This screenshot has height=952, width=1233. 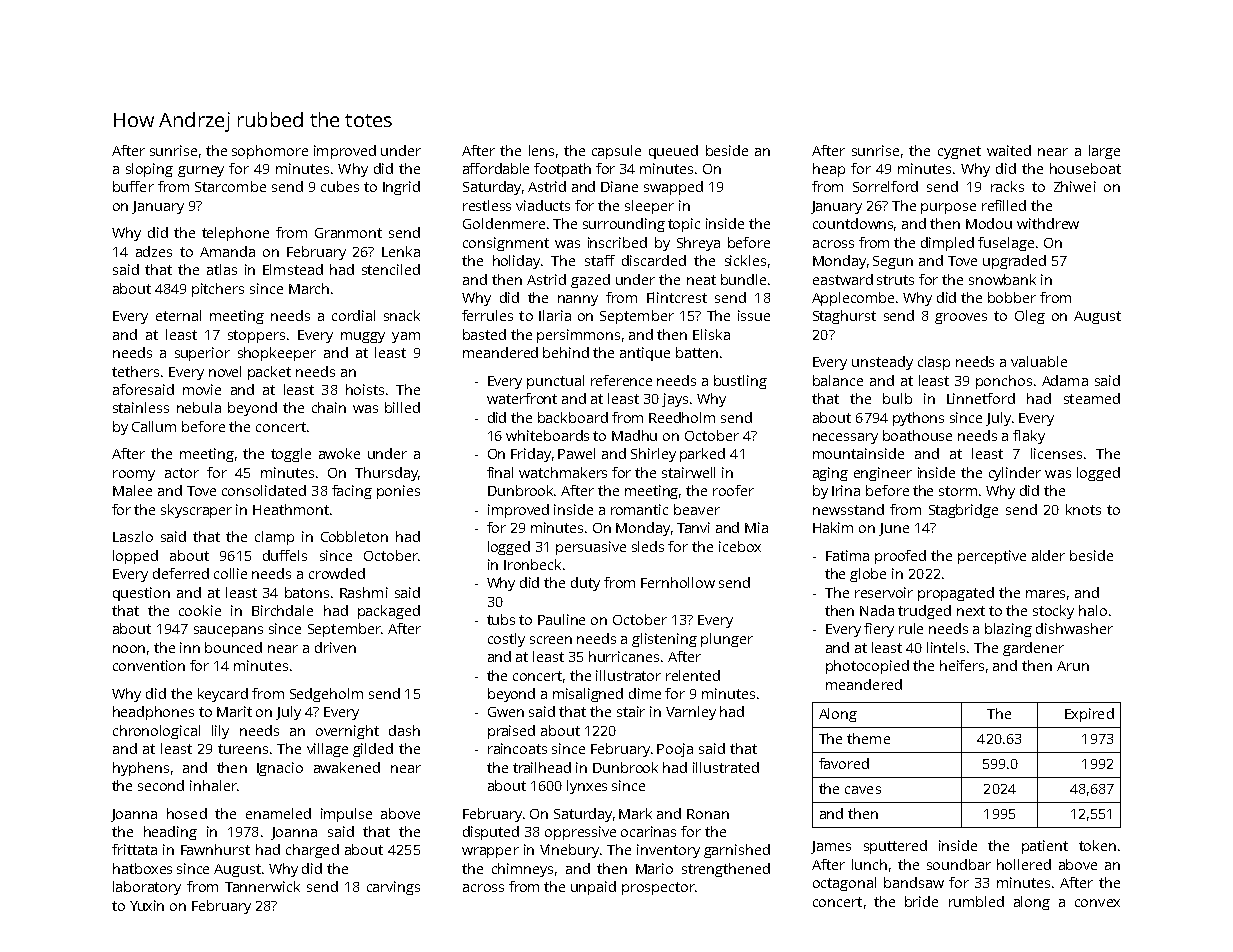 I want to click on inhaler, so click(x=213, y=785).
